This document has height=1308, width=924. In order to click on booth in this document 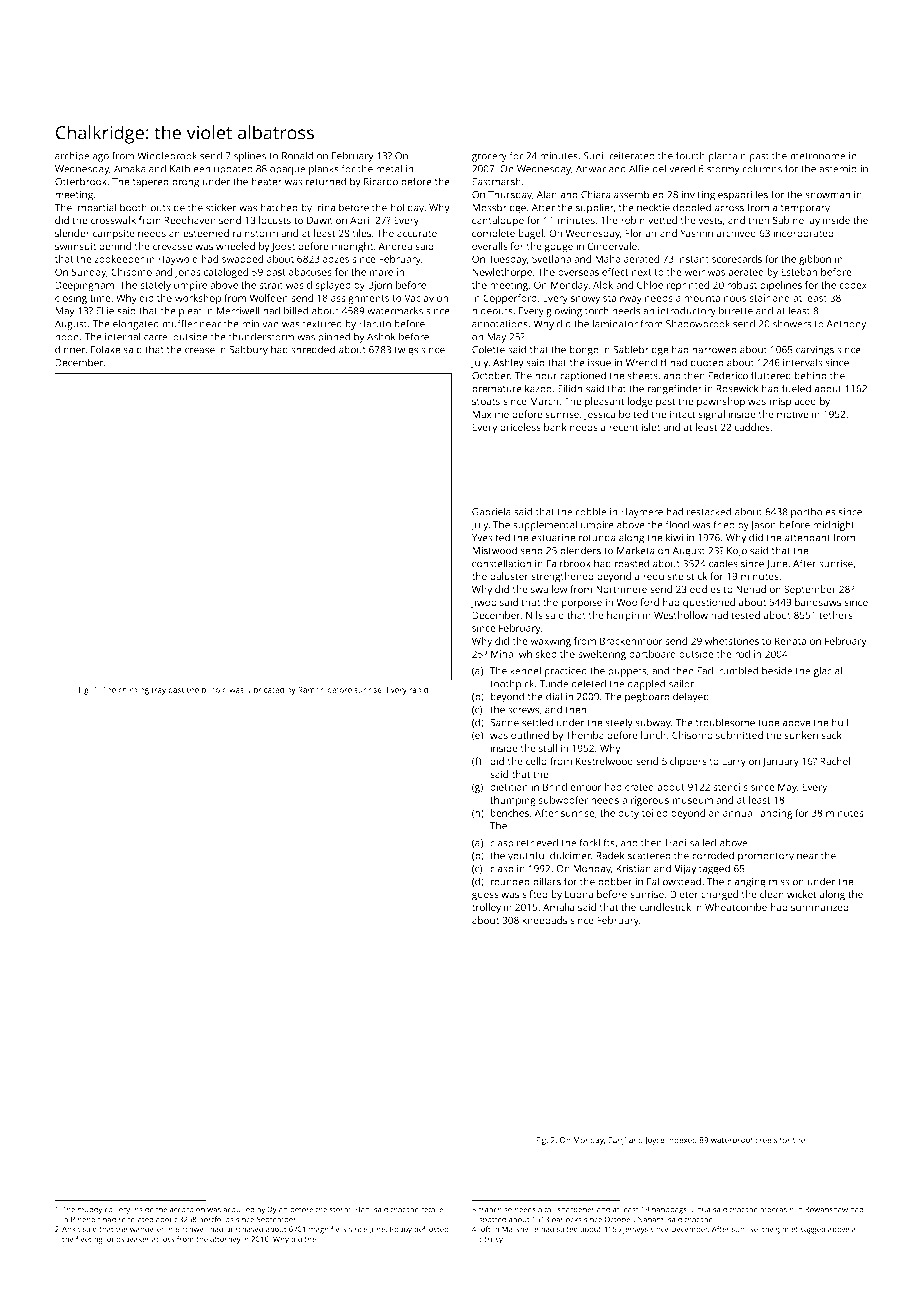, I will do `click(133, 207)`.
